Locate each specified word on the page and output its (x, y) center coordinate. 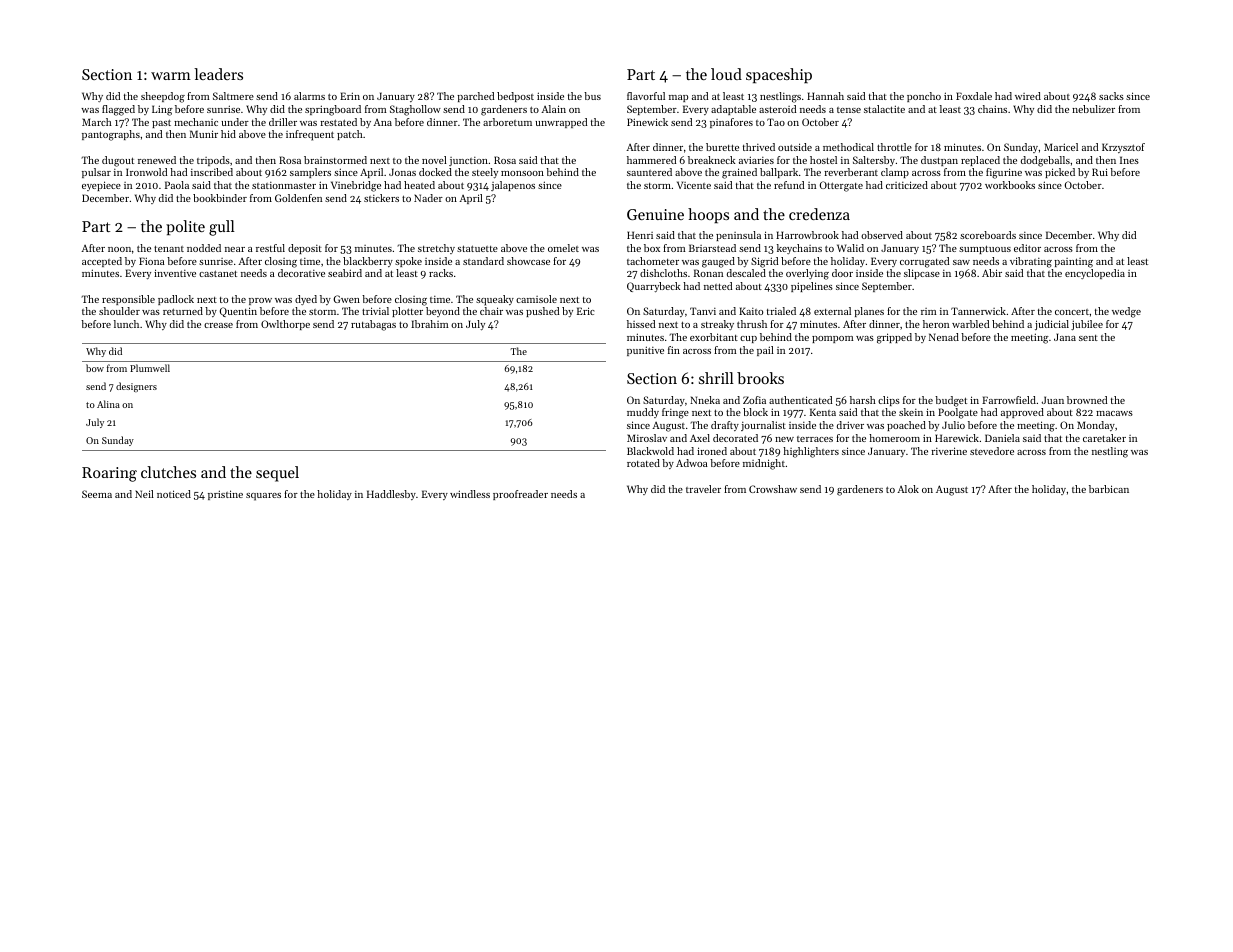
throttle (894, 147)
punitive (645, 351)
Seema (97, 494)
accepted (102, 262)
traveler (703, 489)
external (832, 311)
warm (171, 76)
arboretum (507, 122)
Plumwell (150, 368)
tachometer (653, 261)
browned (1087, 400)
